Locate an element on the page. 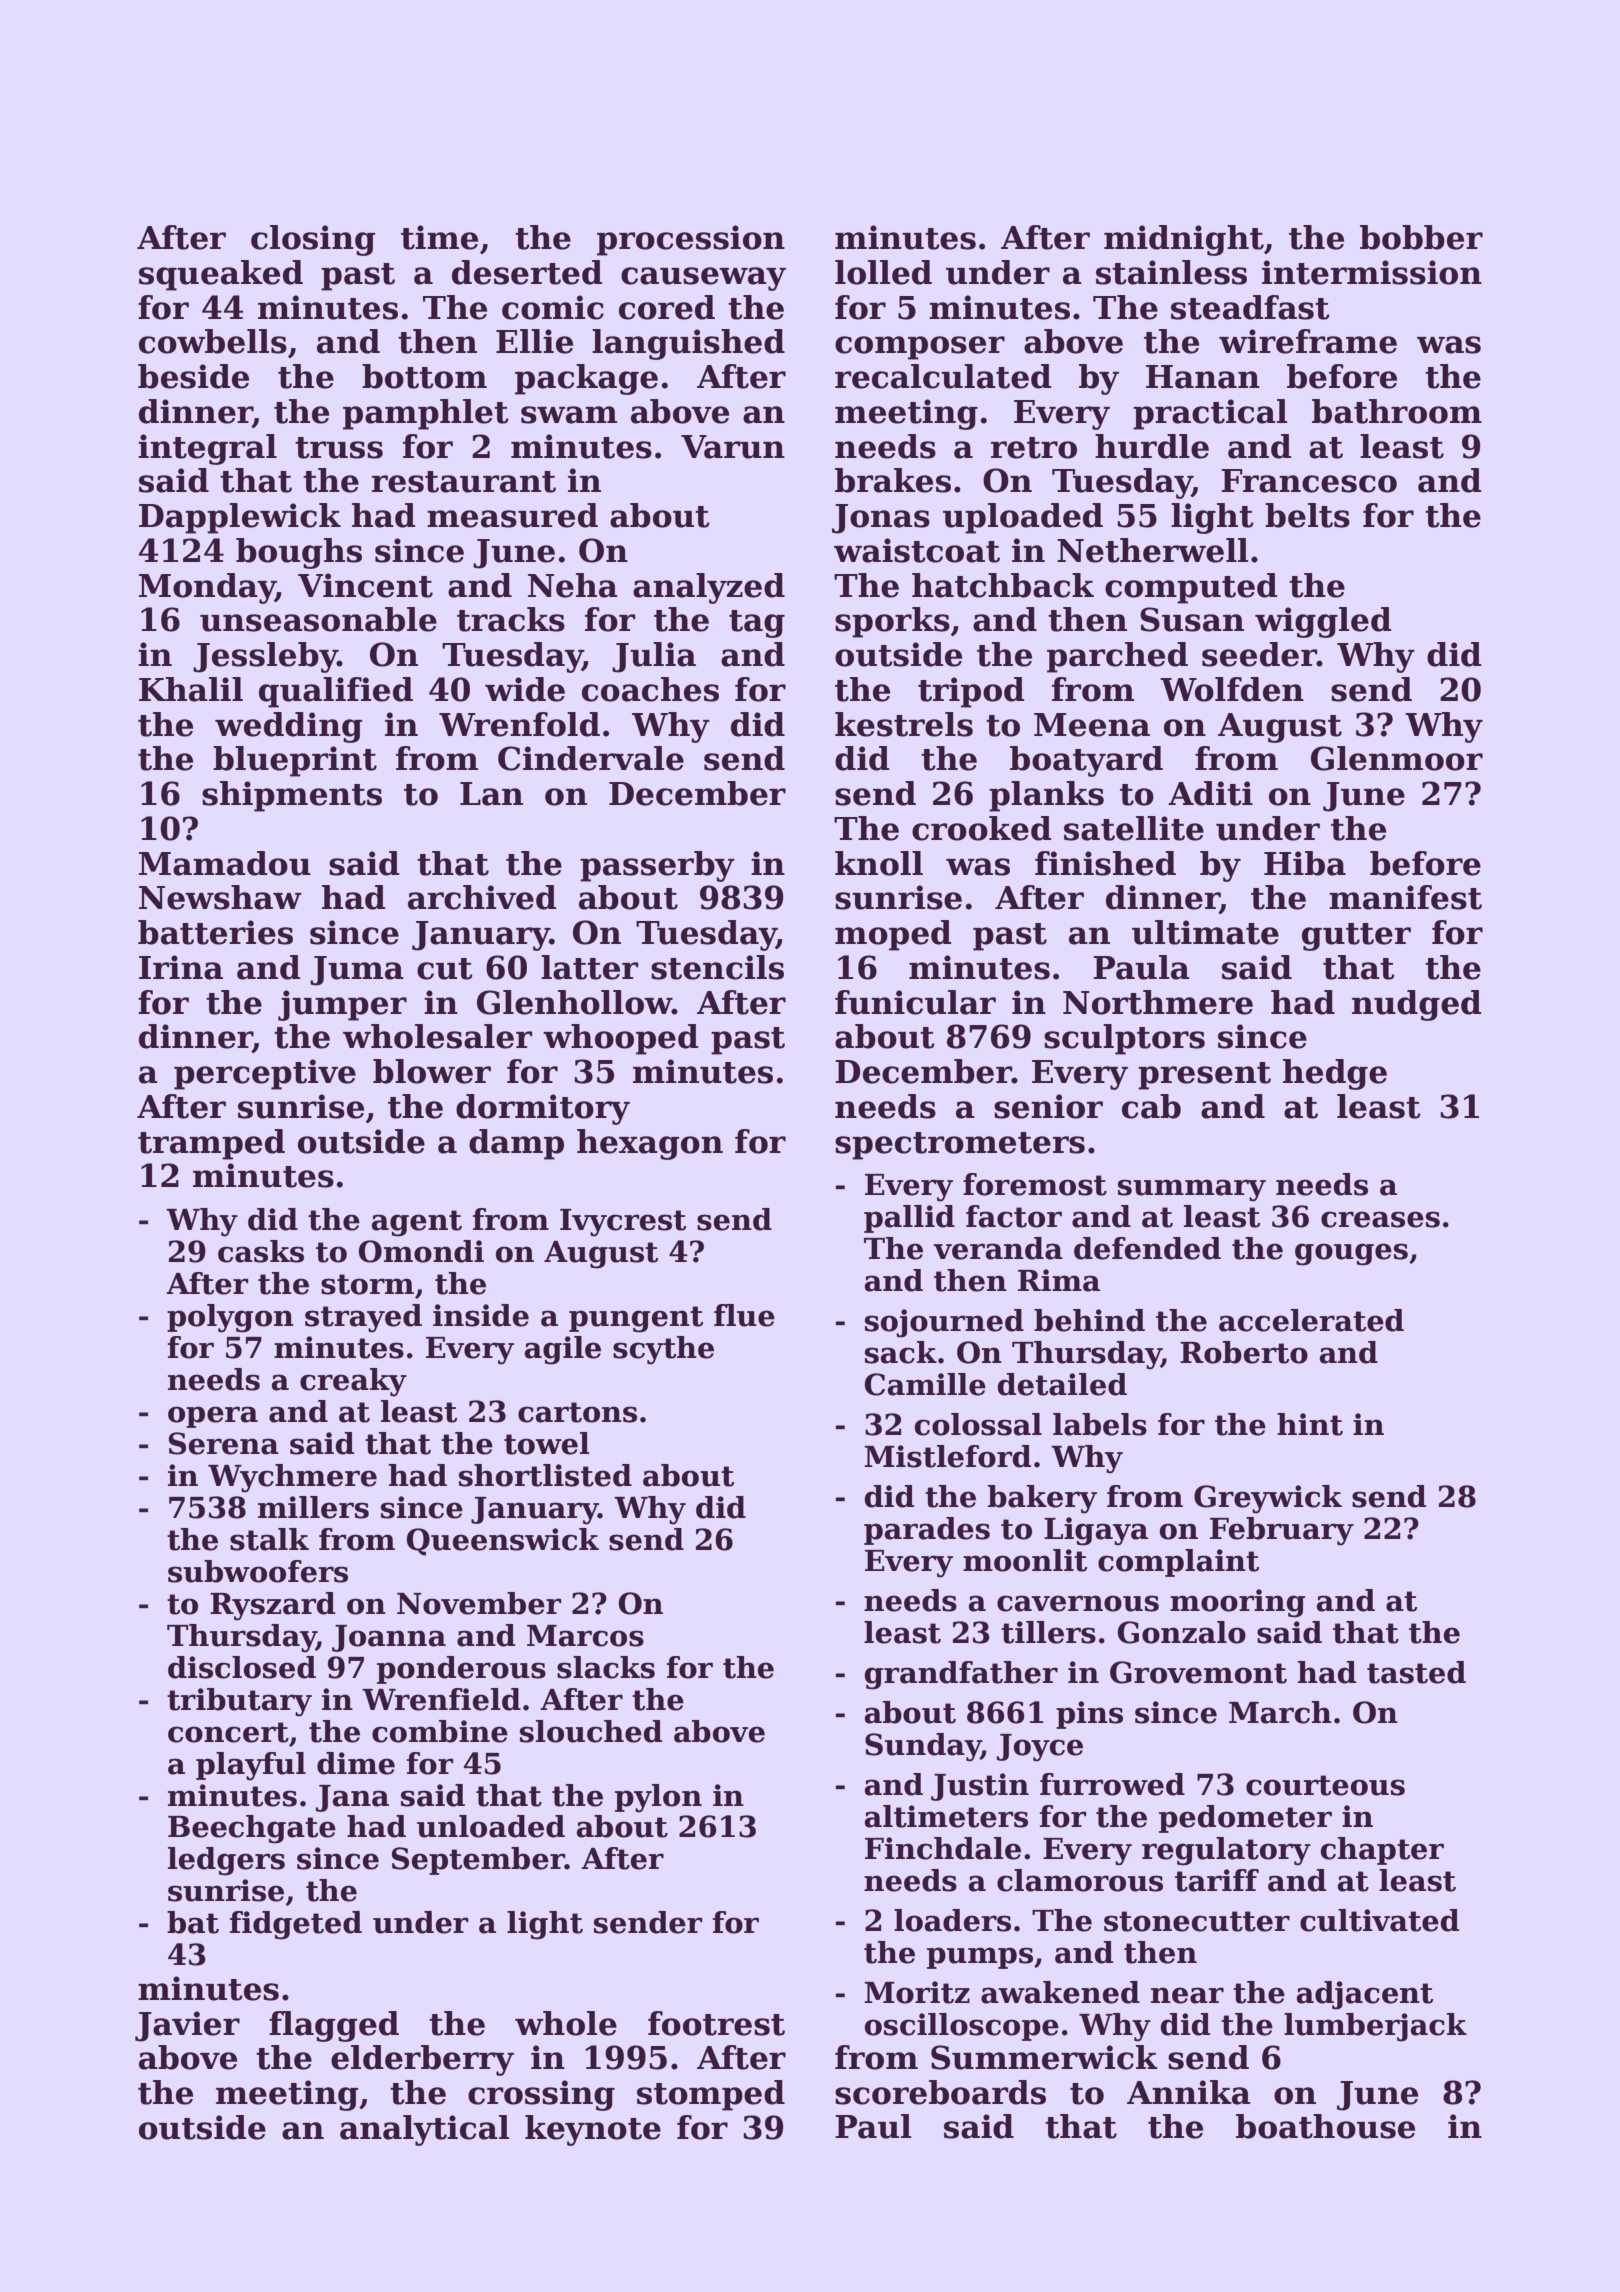 The width and height of the document is (1620, 2292). closing is located at coordinates (313, 240).
